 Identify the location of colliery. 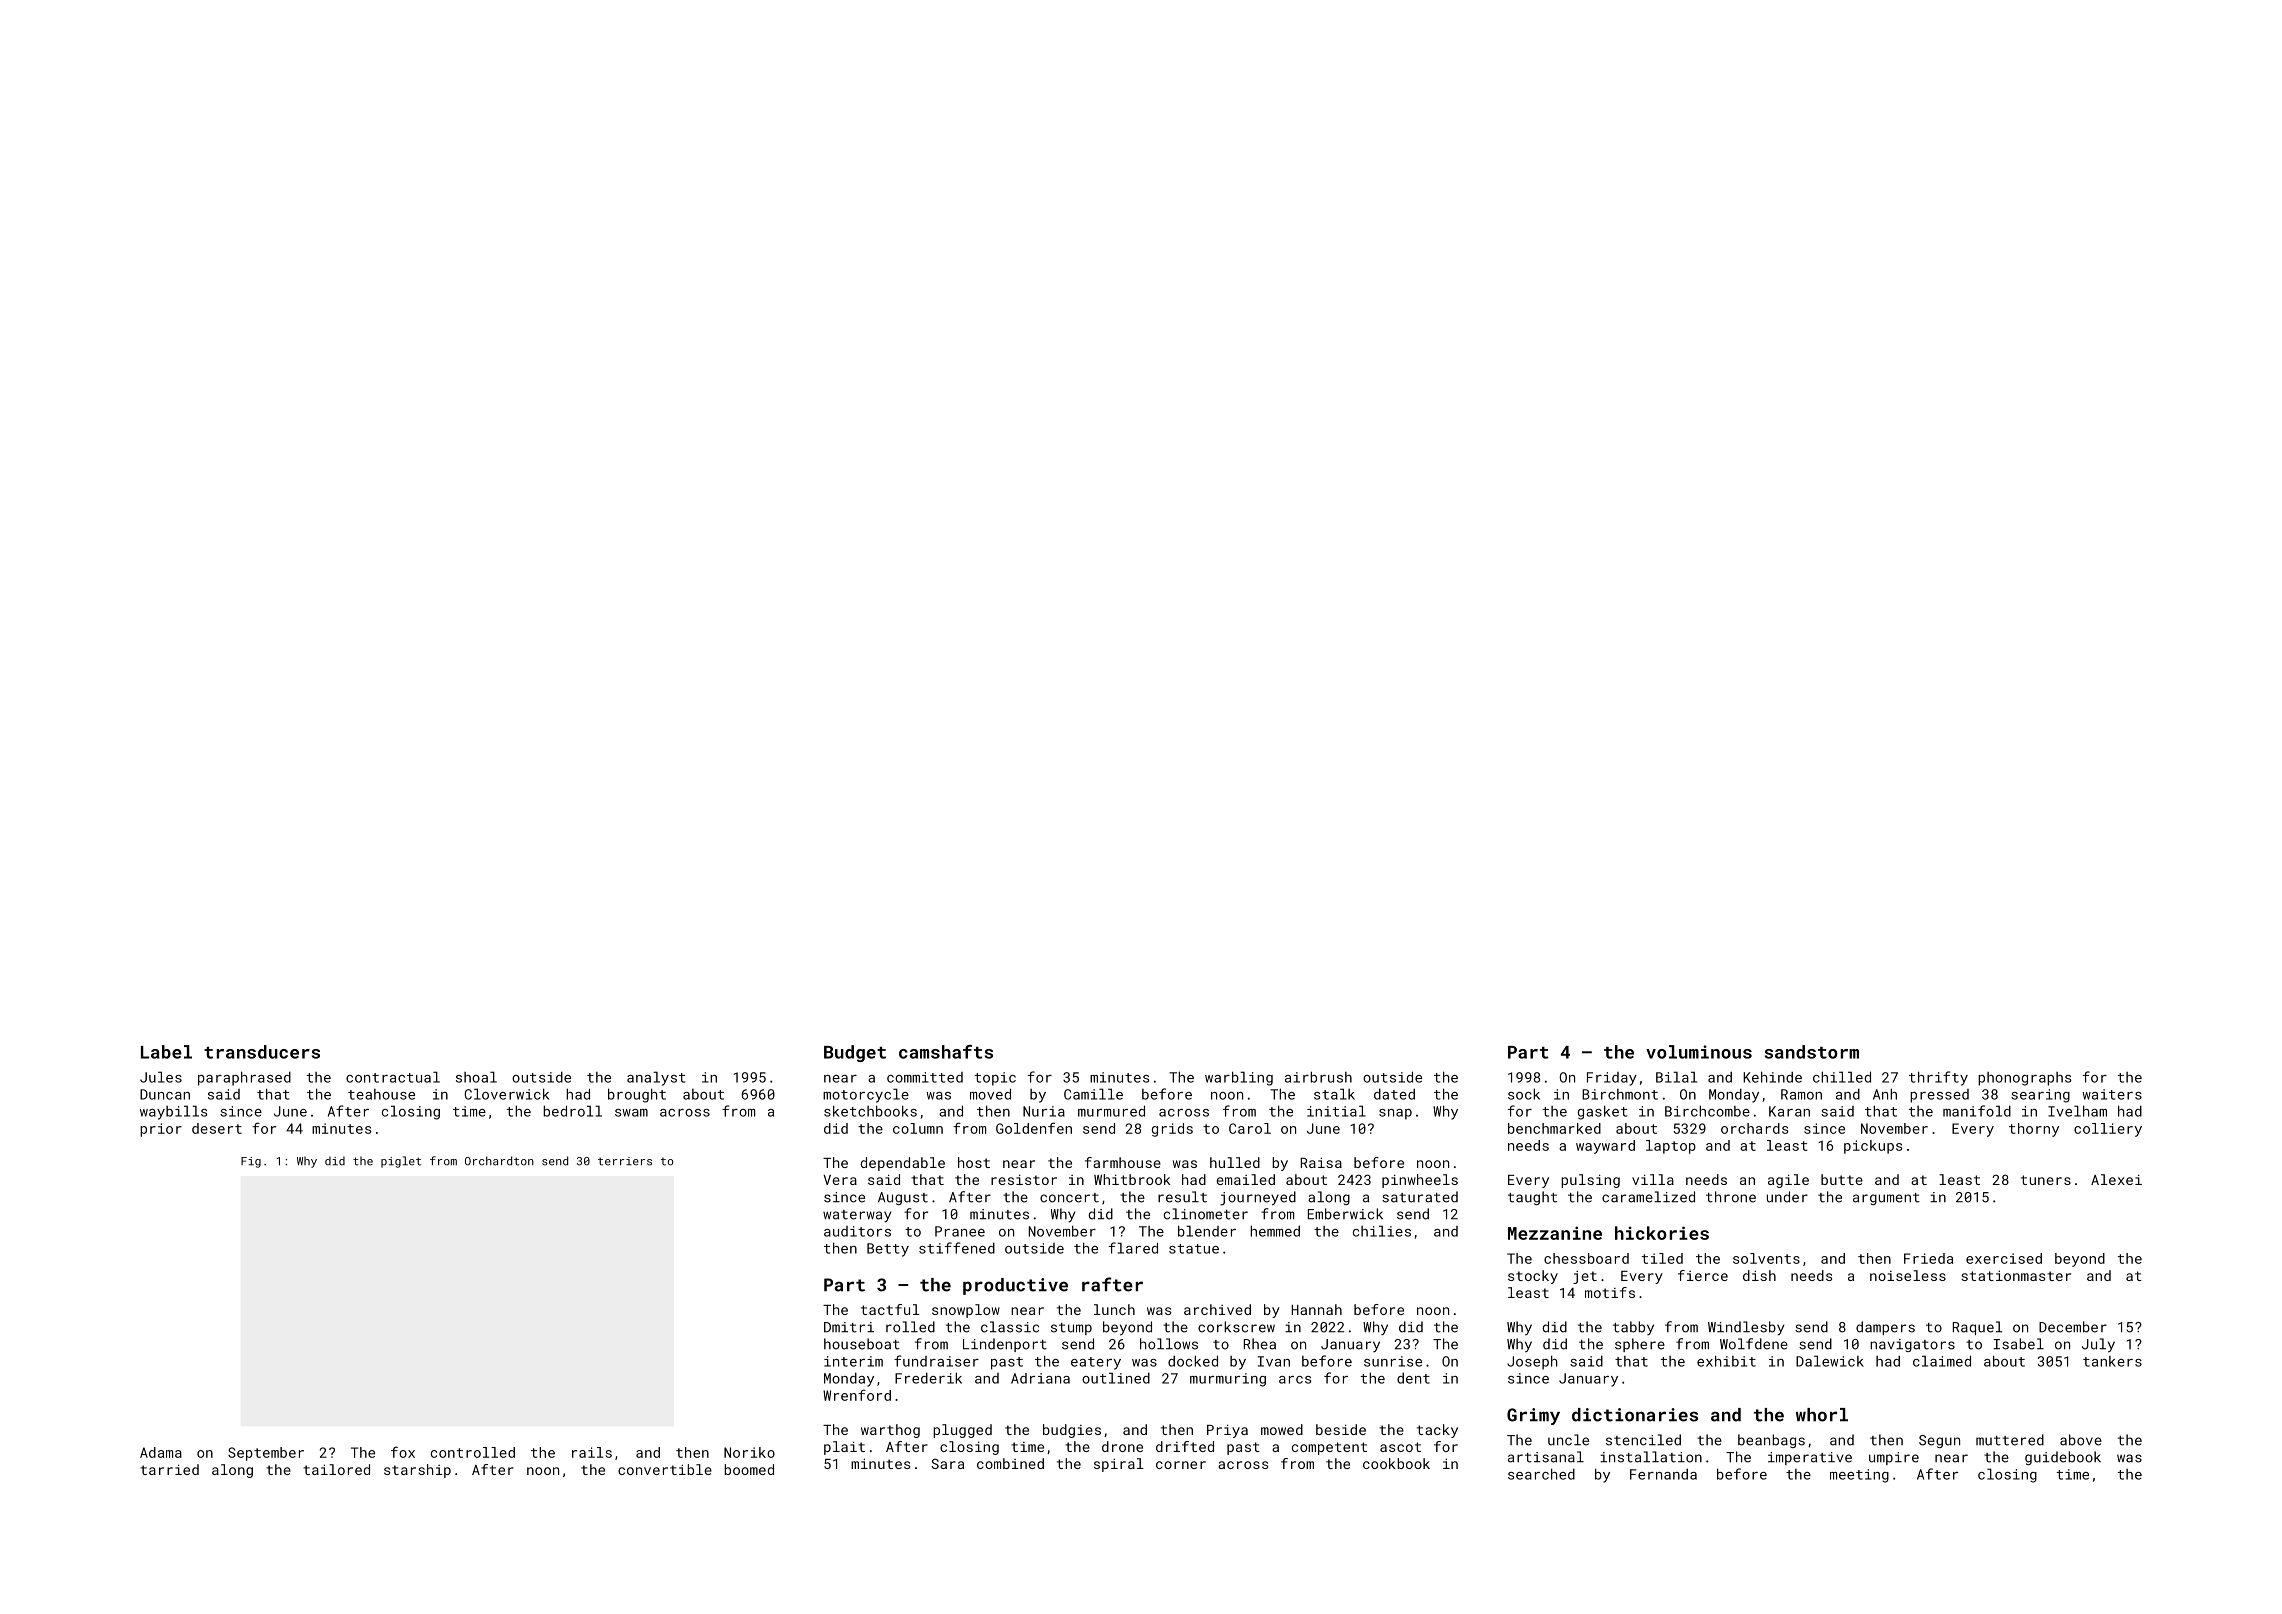
(2108, 1130).
